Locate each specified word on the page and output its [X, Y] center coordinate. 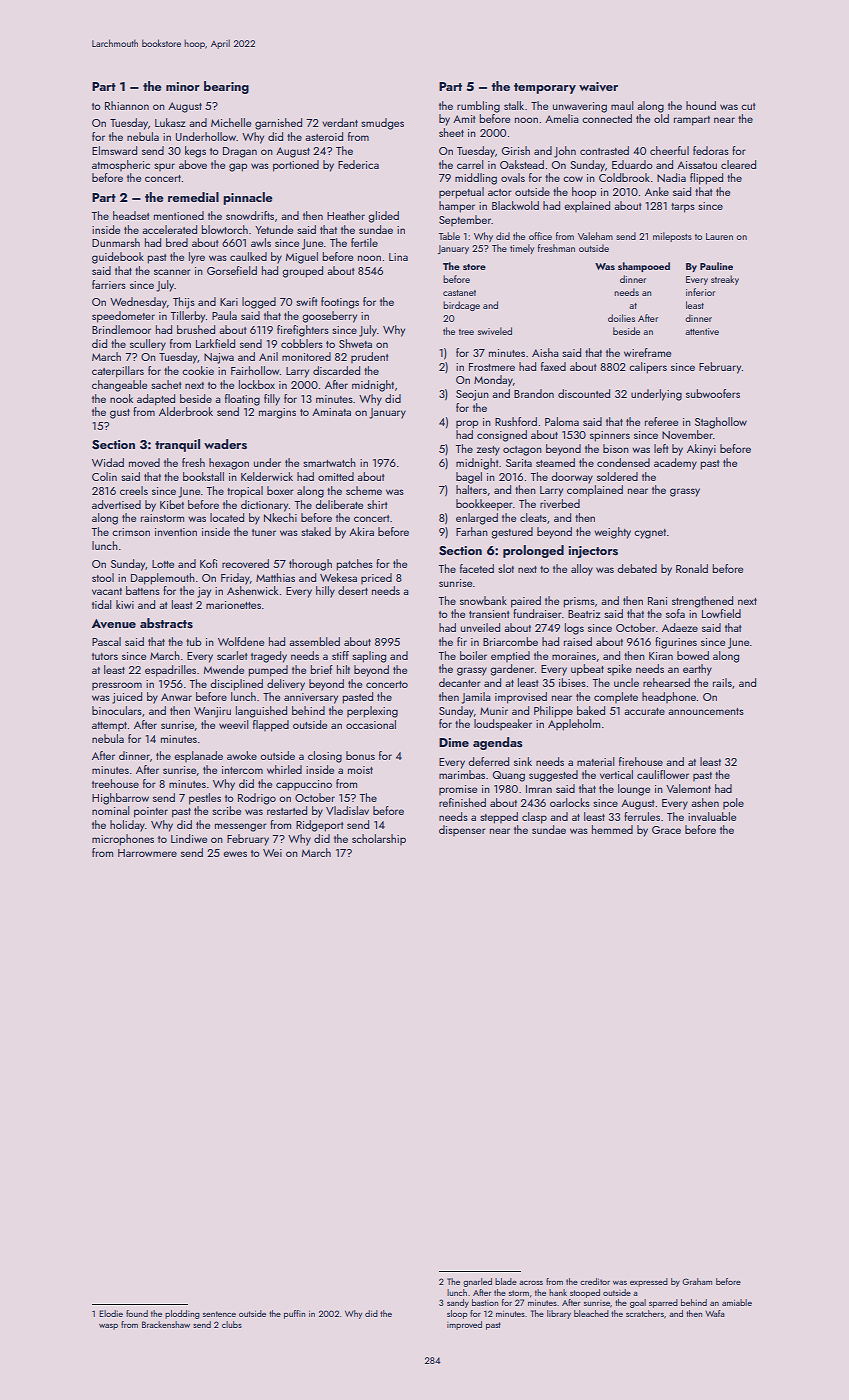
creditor [595, 1281]
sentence [219, 1314]
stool [103, 577]
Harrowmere [147, 853]
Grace [666, 830]
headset [131, 215]
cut [748, 106]
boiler [473, 655]
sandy [458, 1303]
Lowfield [721, 613]
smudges [382, 124]
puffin [294, 1314]
